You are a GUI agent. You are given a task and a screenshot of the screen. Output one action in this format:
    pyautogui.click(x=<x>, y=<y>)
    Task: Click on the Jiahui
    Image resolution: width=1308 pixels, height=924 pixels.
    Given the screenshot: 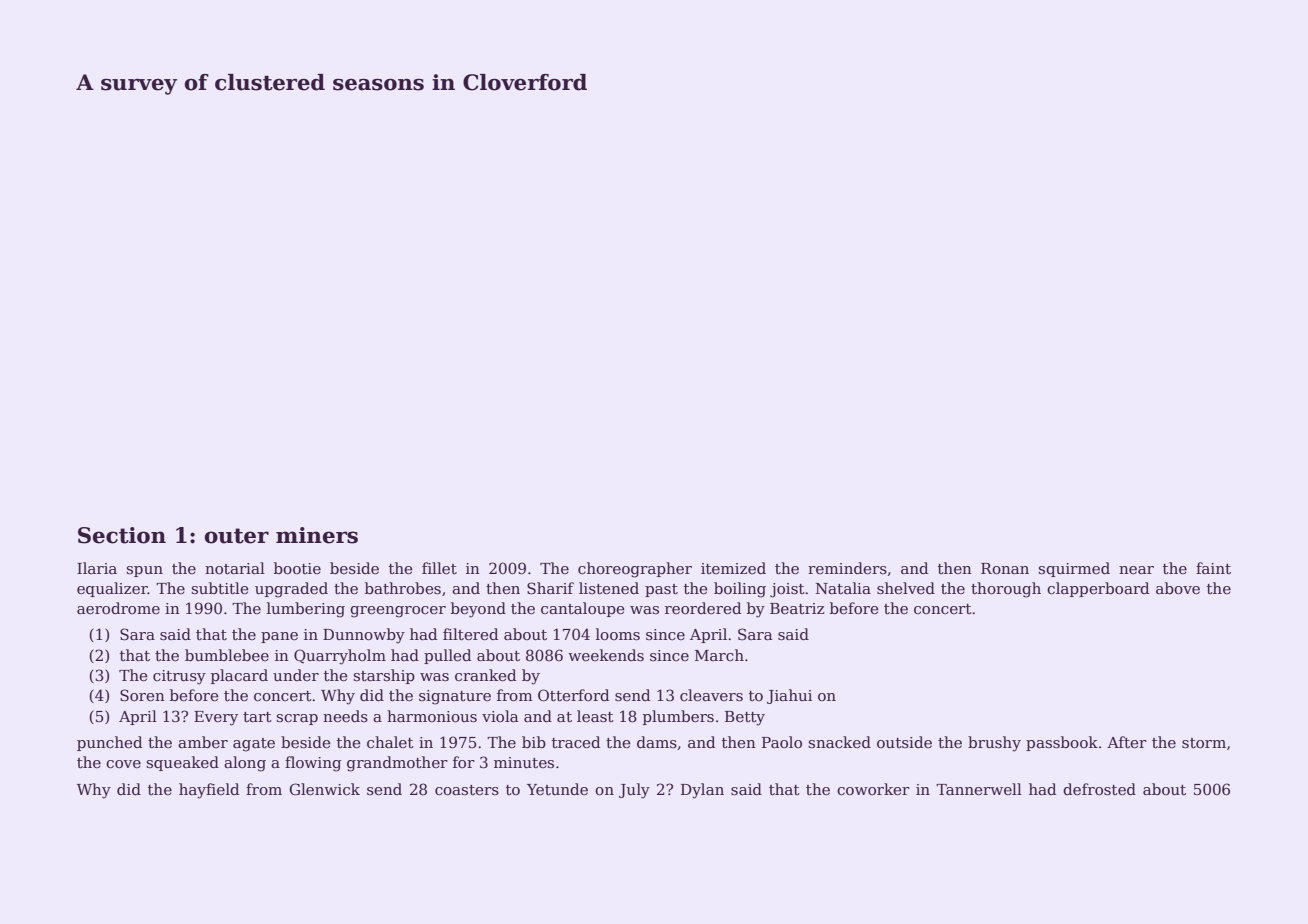 What is the action you would take?
    pyautogui.click(x=789, y=696)
